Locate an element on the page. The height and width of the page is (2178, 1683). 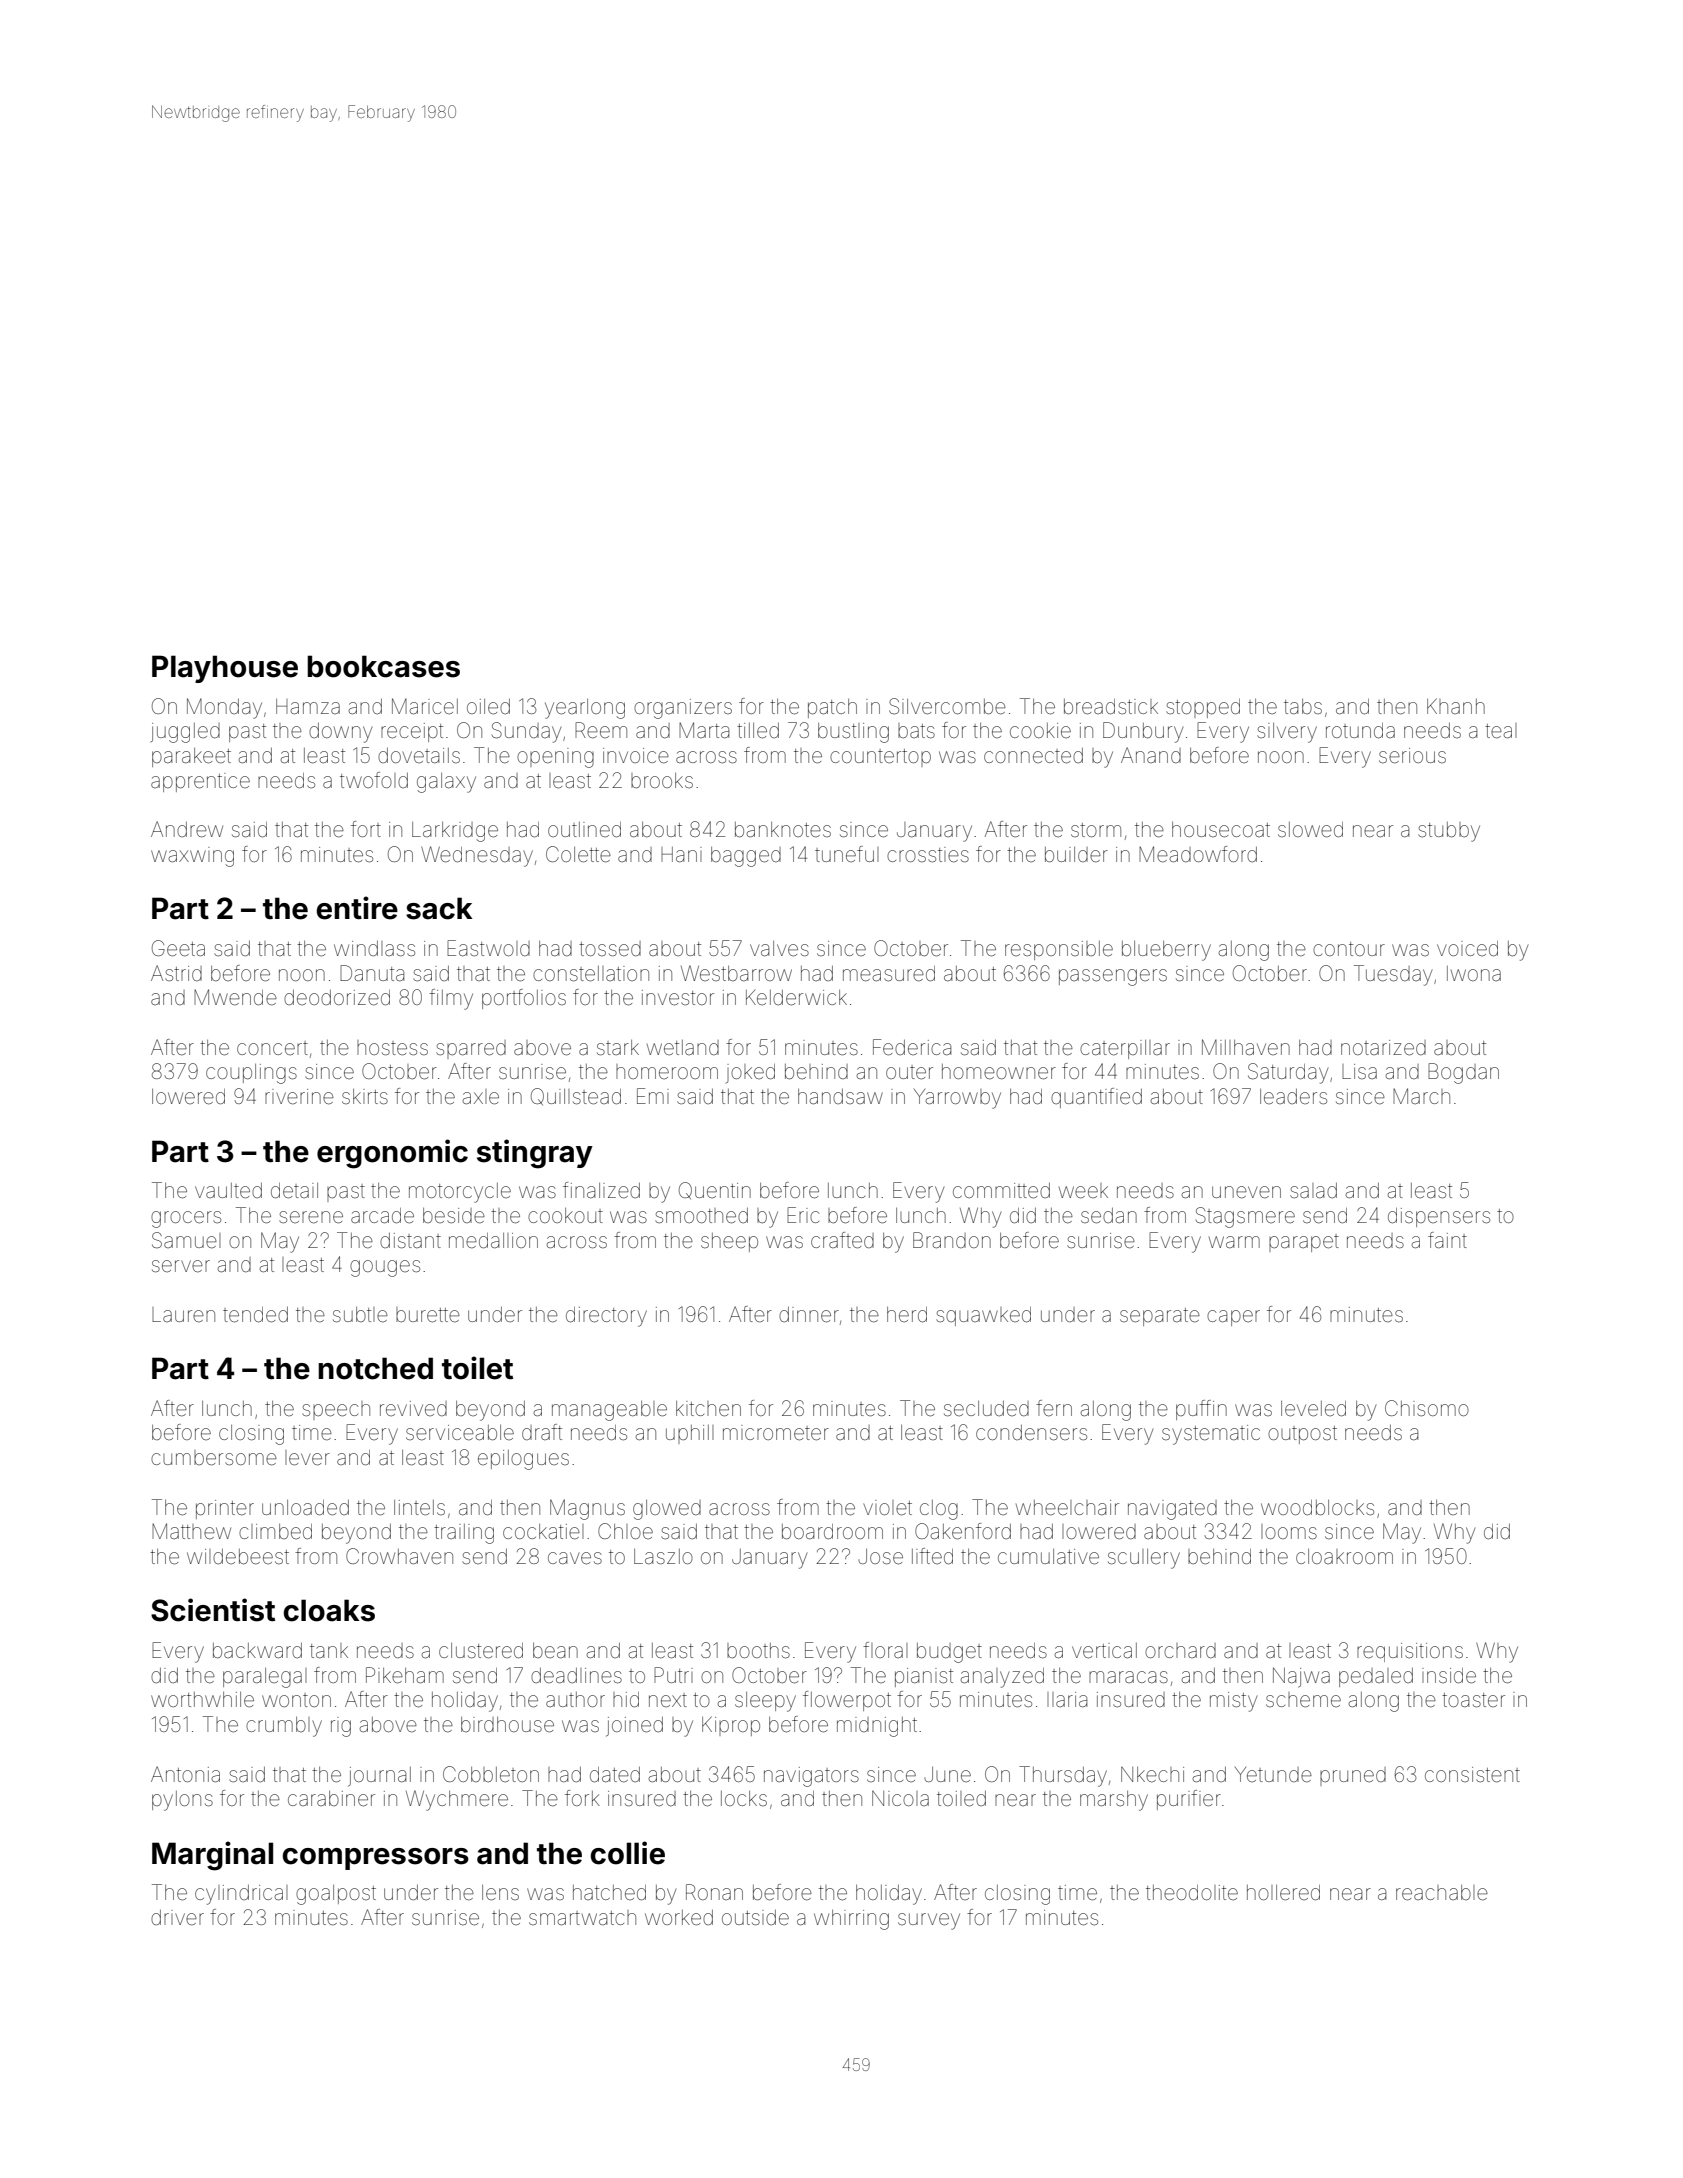
violet is located at coordinates (887, 1508).
